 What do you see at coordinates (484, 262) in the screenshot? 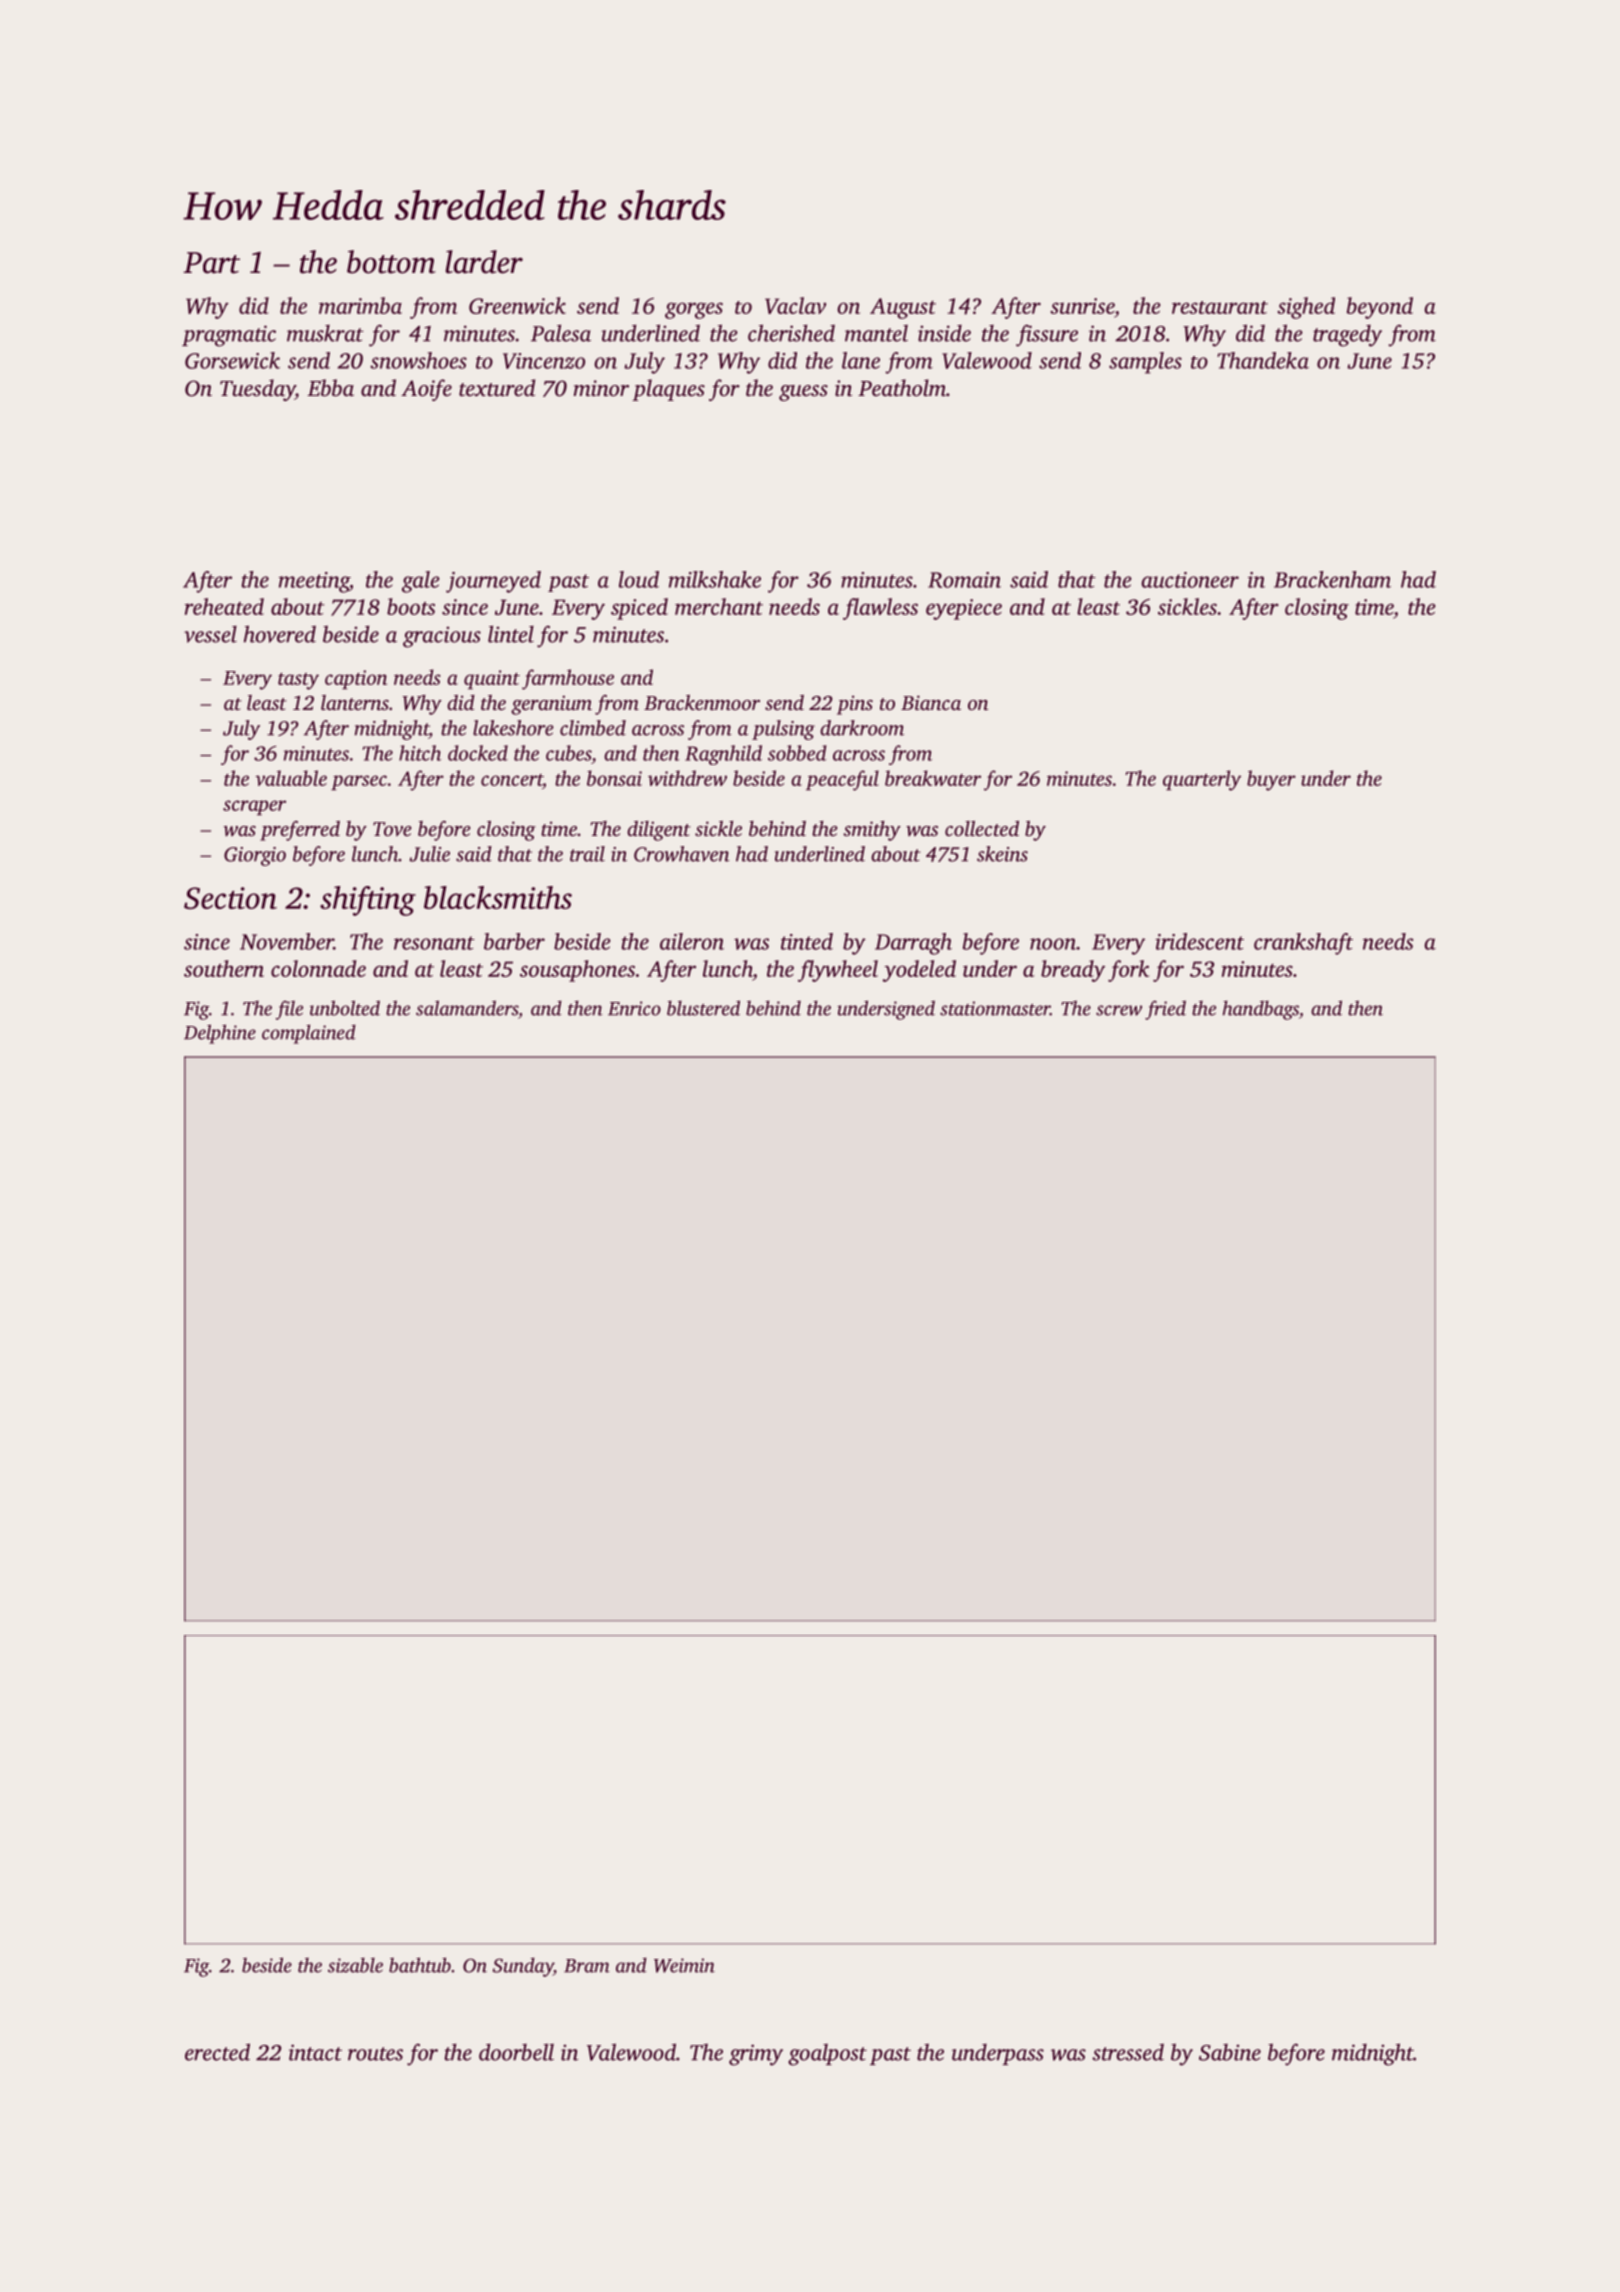
I see `larder` at bounding box center [484, 262].
